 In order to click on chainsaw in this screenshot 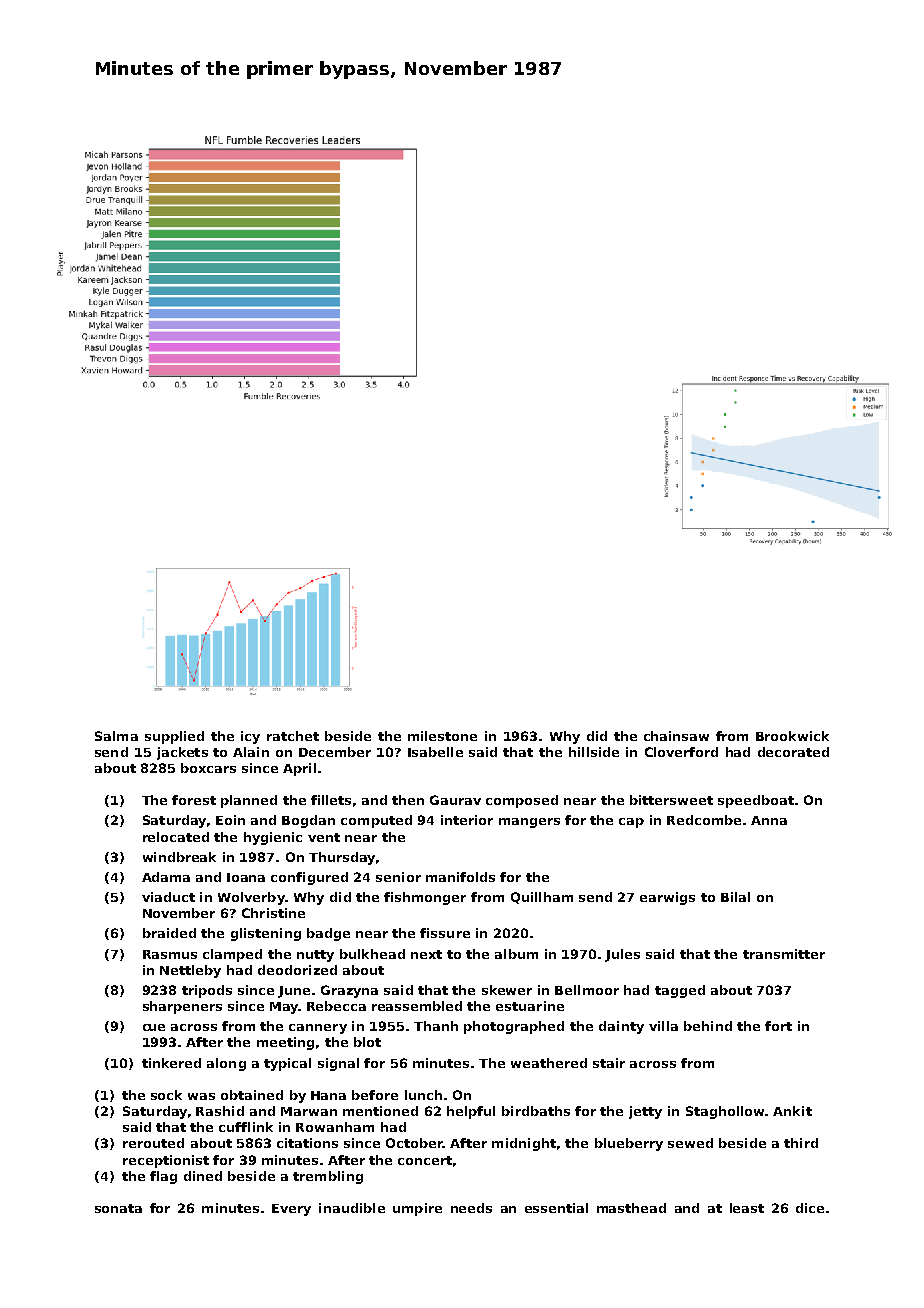, I will do `click(676, 736)`.
